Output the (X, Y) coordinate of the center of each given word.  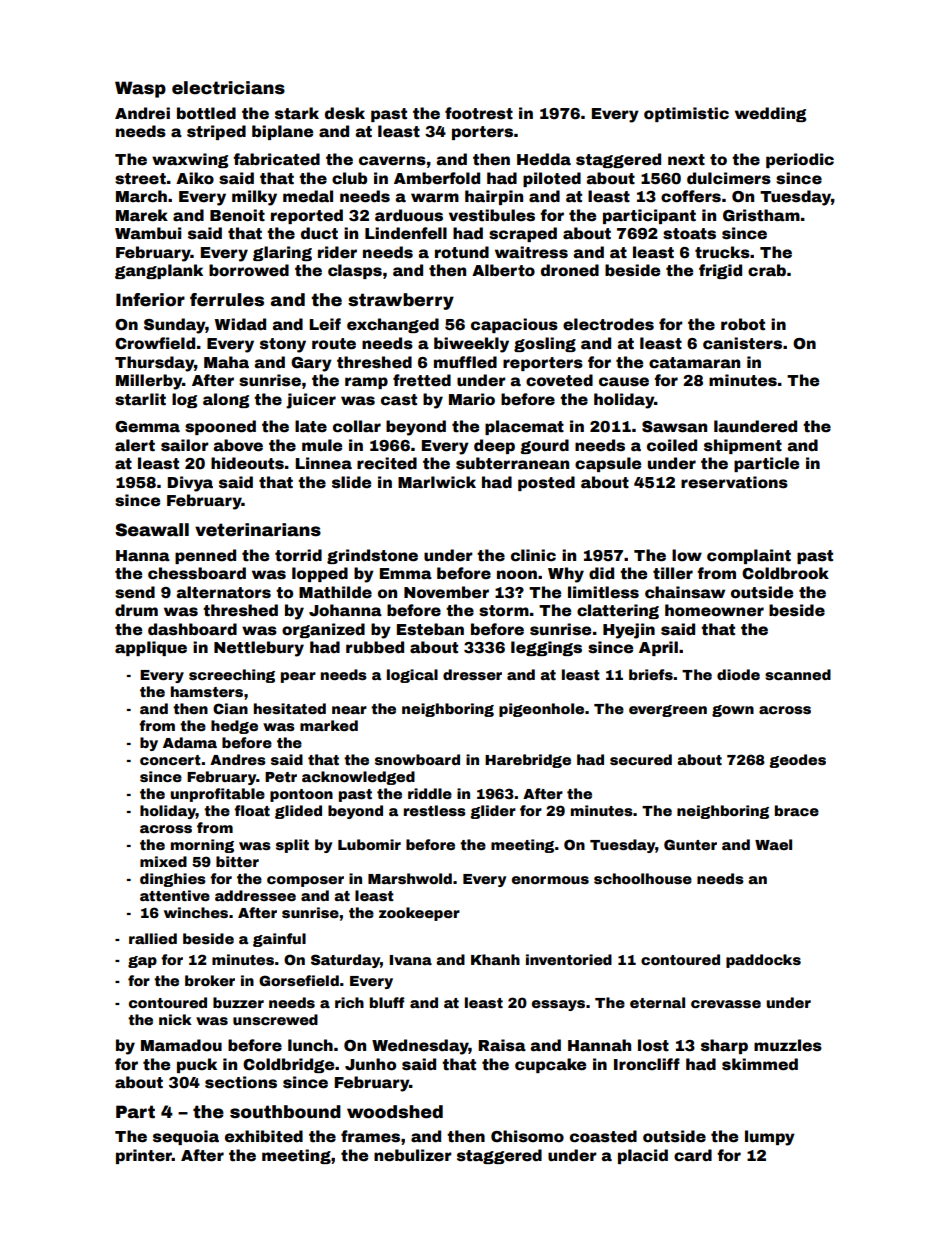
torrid (298, 555)
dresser (472, 674)
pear (298, 677)
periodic (800, 160)
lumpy (770, 1138)
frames (370, 1136)
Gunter (690, 844)
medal (308, 196)
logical (412, 676)
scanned (798, 674)
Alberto (503, 270)
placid (643, 1156)
